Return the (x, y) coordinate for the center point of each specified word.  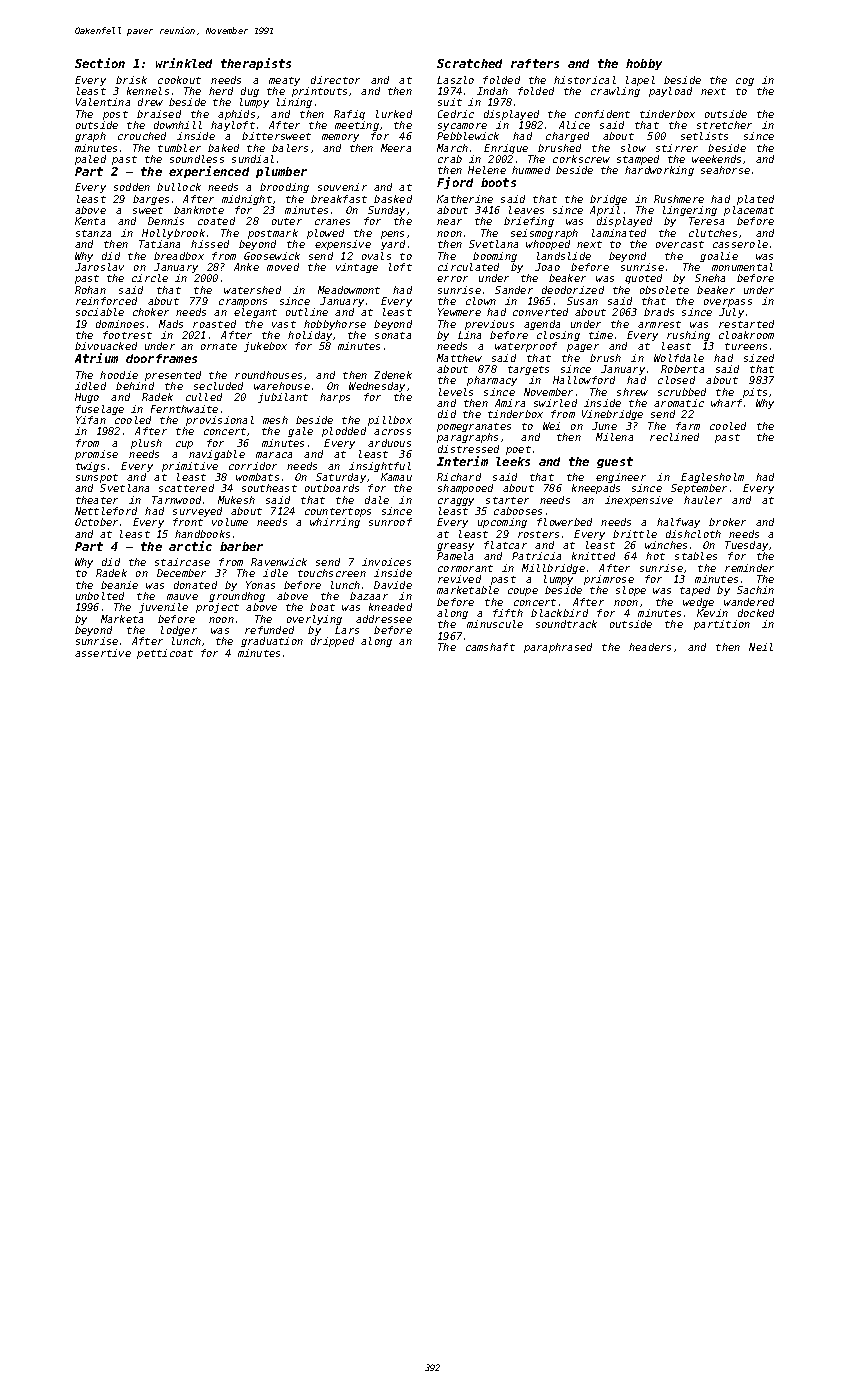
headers (650, 647)
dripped (332, 642)
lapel (640, 81)
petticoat (165, 654)
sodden (132, 187)
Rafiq (349, 115)
